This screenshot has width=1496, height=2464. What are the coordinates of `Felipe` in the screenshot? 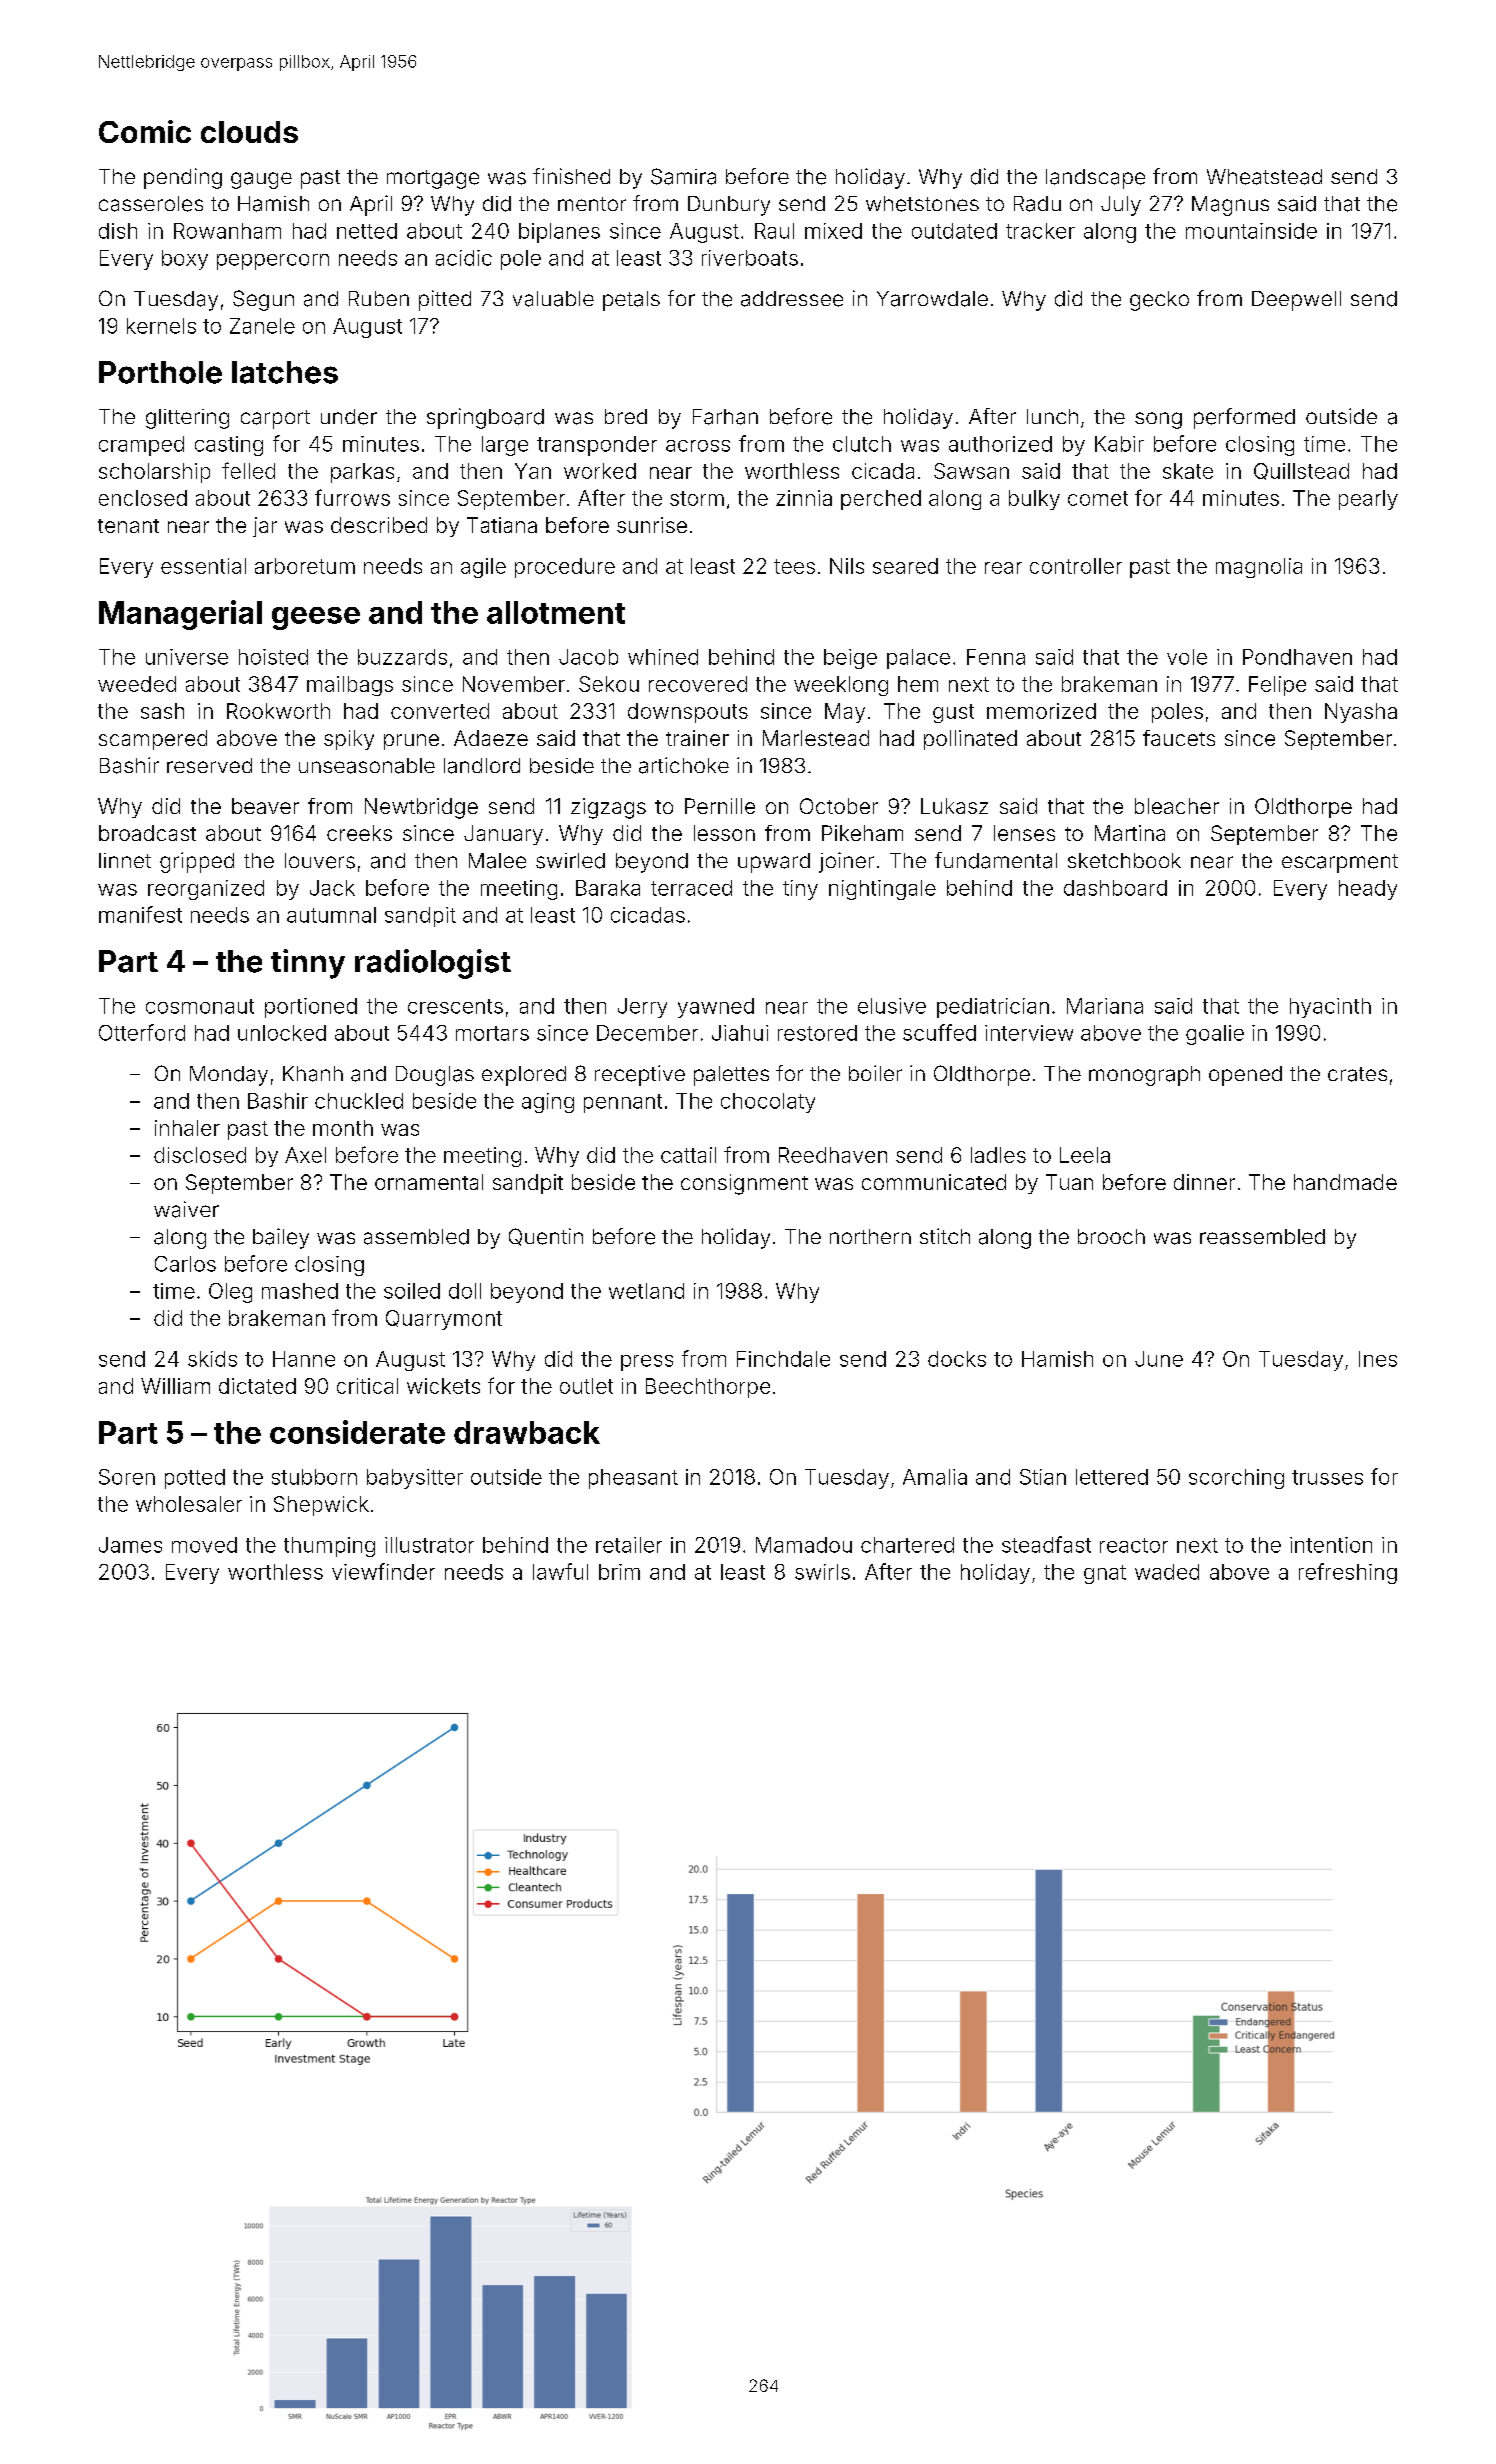 It's located at (1277, 686).
